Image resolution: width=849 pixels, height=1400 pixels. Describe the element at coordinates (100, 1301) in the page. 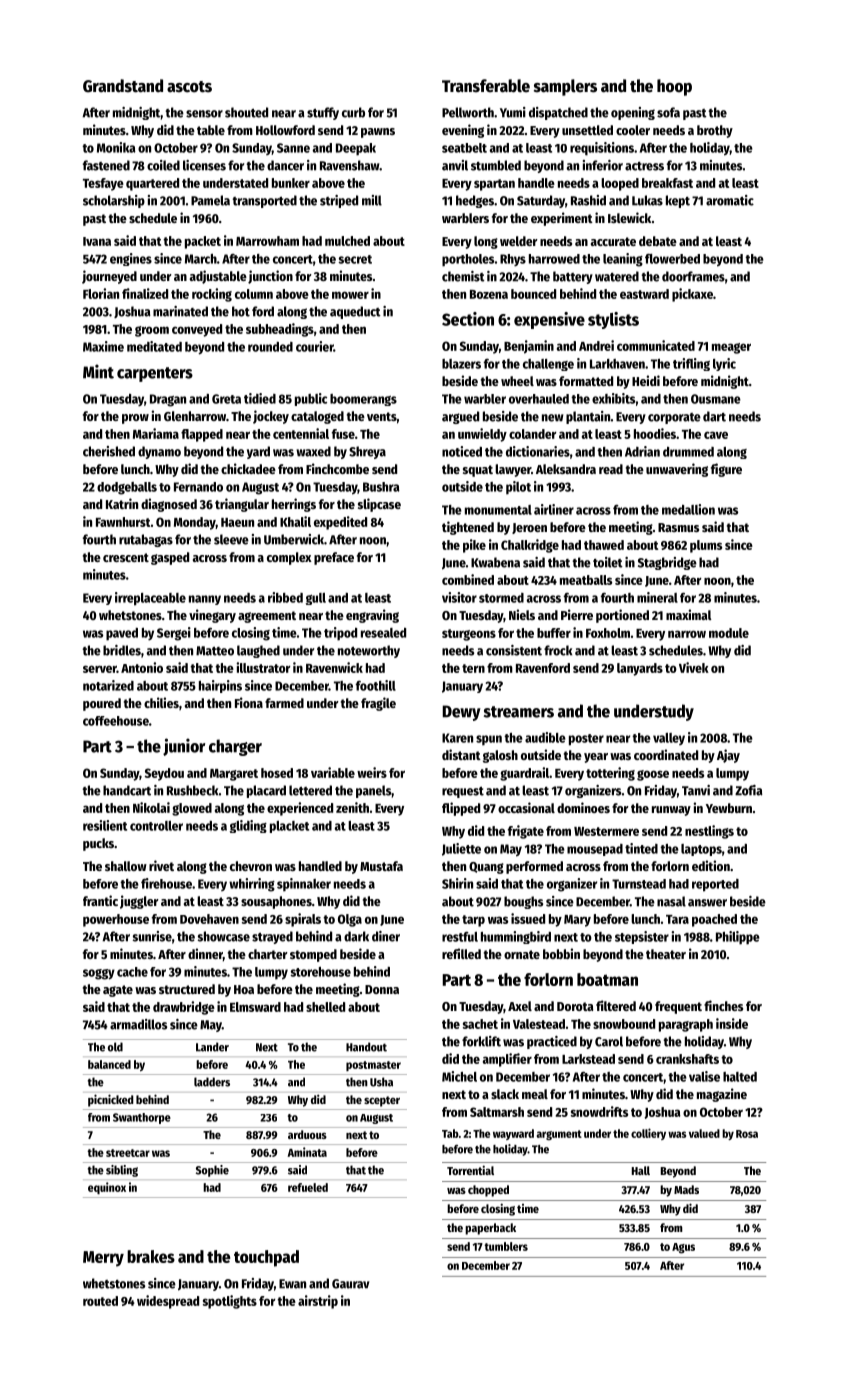

I see `routed` at that location.
